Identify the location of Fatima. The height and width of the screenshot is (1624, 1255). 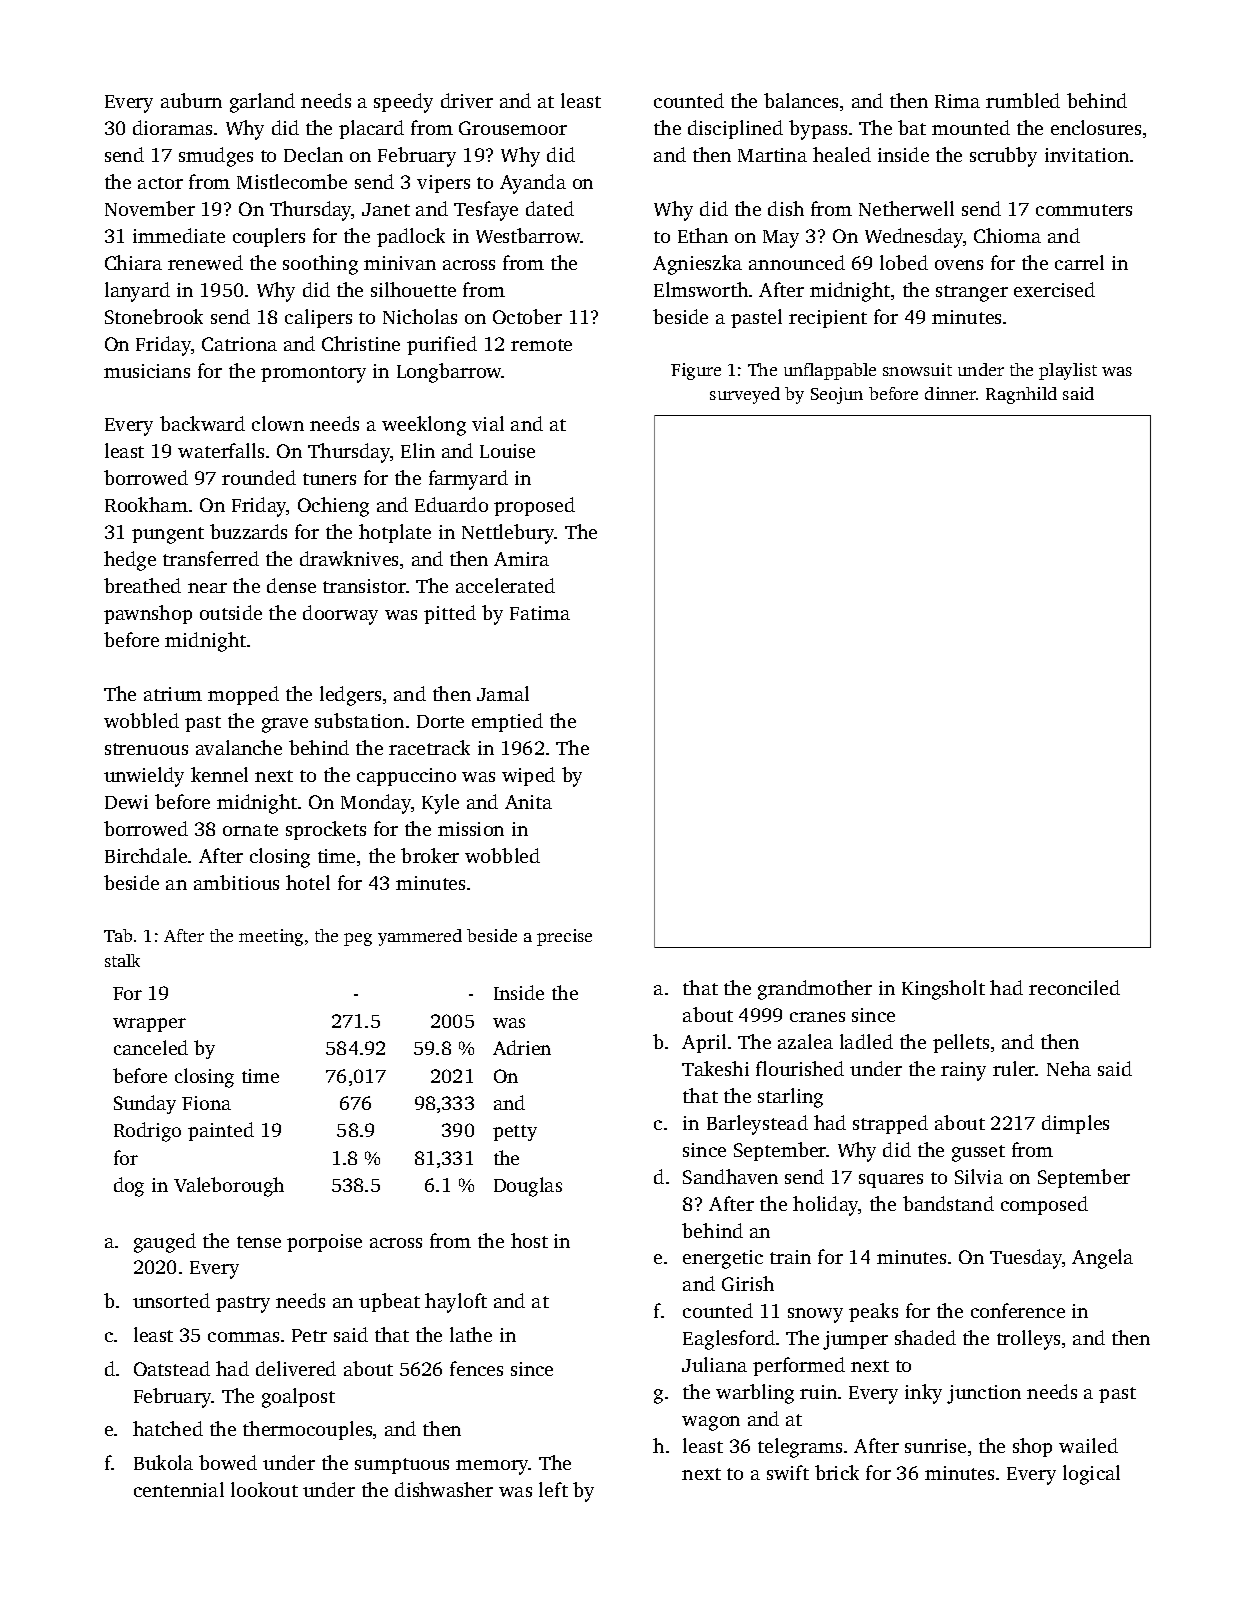
(540, 613).
